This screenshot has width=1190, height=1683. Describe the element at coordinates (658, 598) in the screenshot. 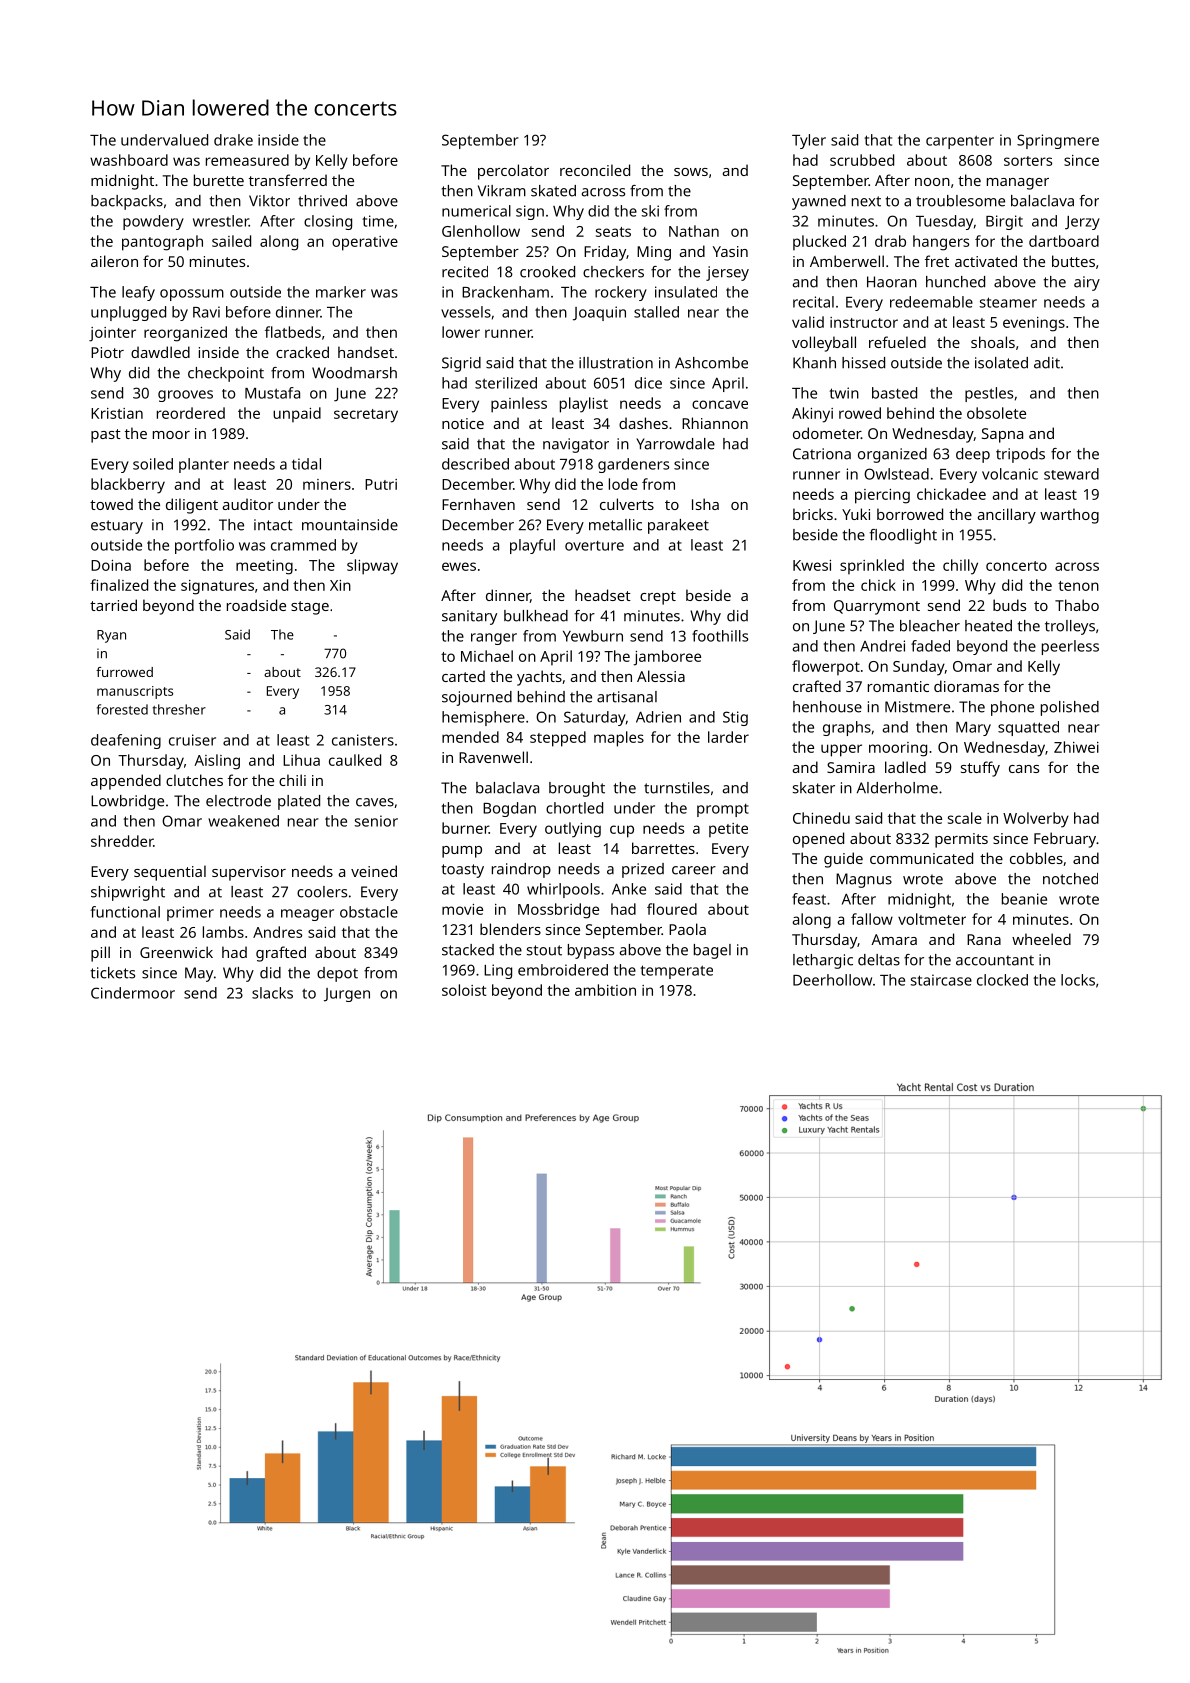

I see `crept` at that location.
